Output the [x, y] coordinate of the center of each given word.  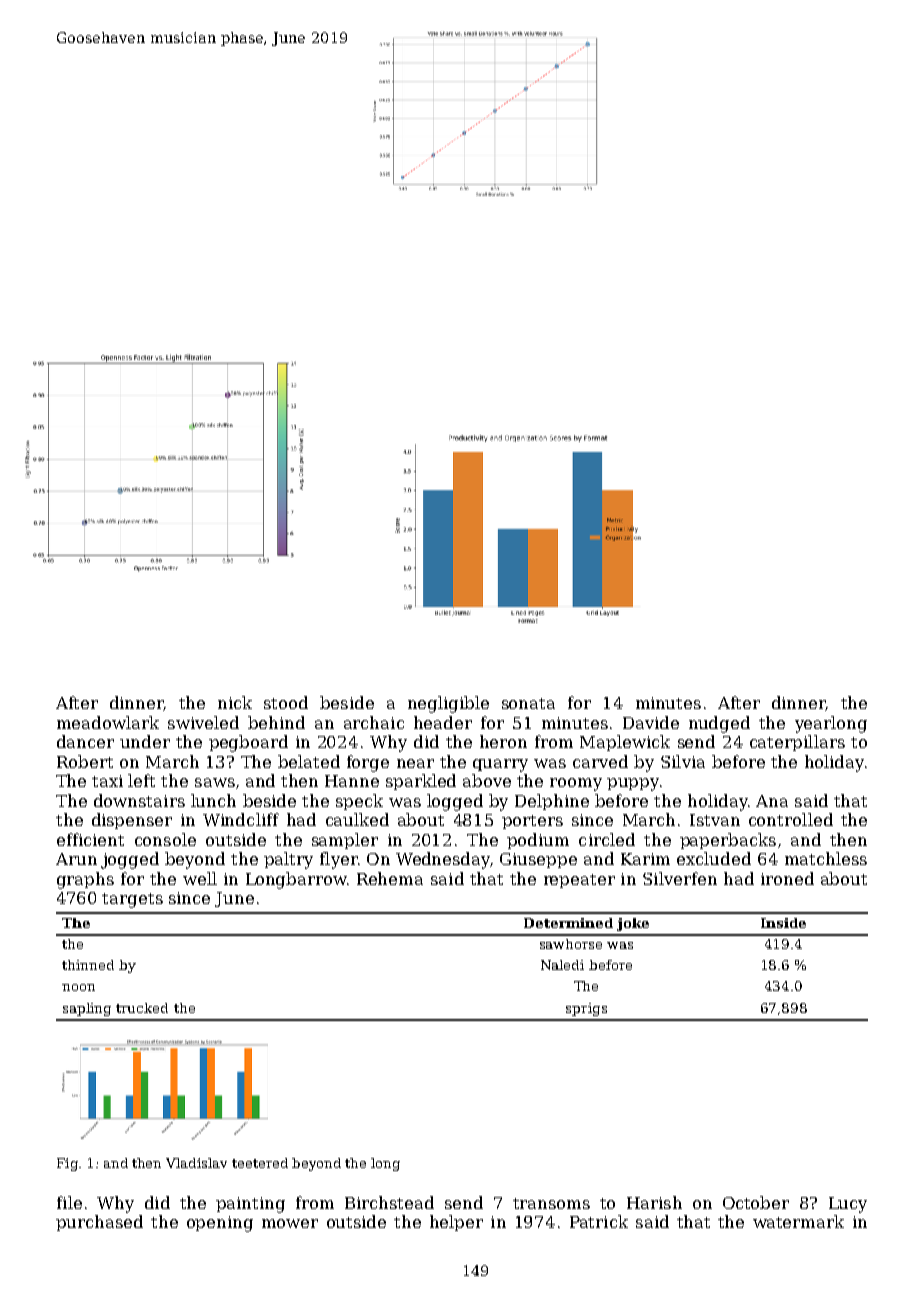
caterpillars [797, 743]
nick [235, 702]
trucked [142, 1008]
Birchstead [389, 1202]
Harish [654, 1202]
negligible [448, 704]
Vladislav [196, 1163]
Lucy [848, 1205]
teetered [260, 1163]
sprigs [586, 1009]
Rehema [390, 878]
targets [132, 900]
